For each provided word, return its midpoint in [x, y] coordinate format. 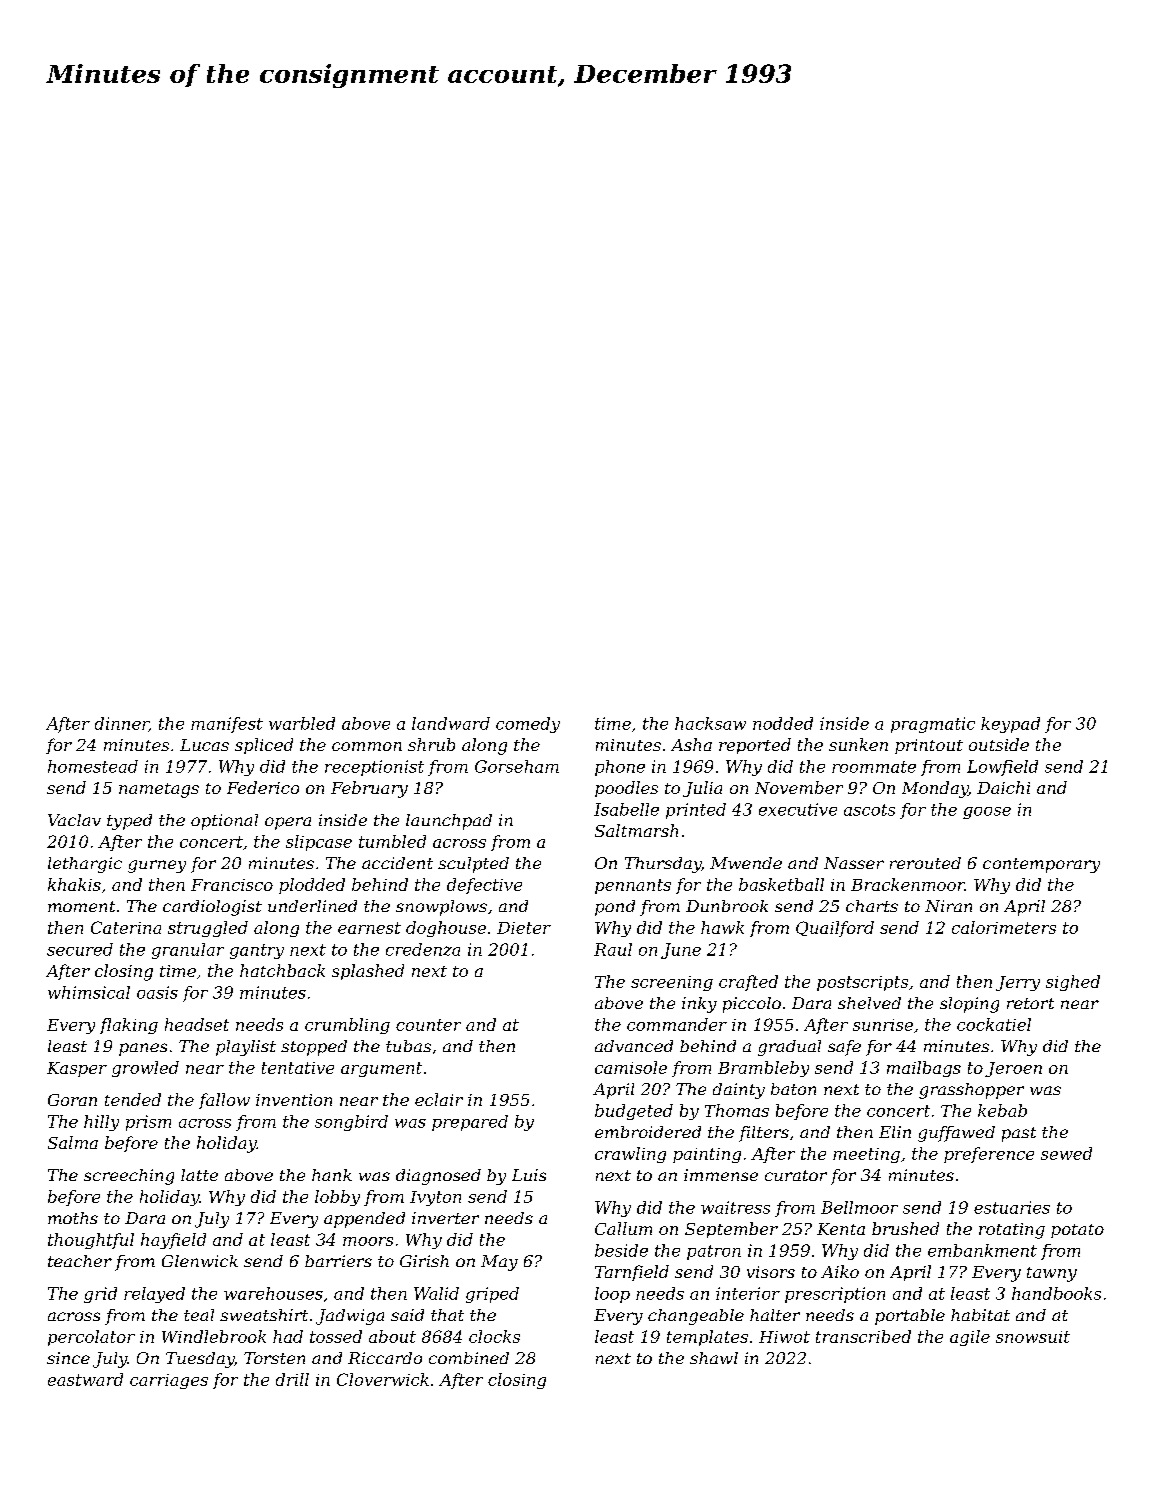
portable [910, 1317]
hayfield [173, 1241]
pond [615, 908]
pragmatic [933, 725]
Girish [424, 1261]
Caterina [126, 927]
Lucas [204, 745]
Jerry [1018, 983]
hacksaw [710, 723]
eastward [85, 1379]
